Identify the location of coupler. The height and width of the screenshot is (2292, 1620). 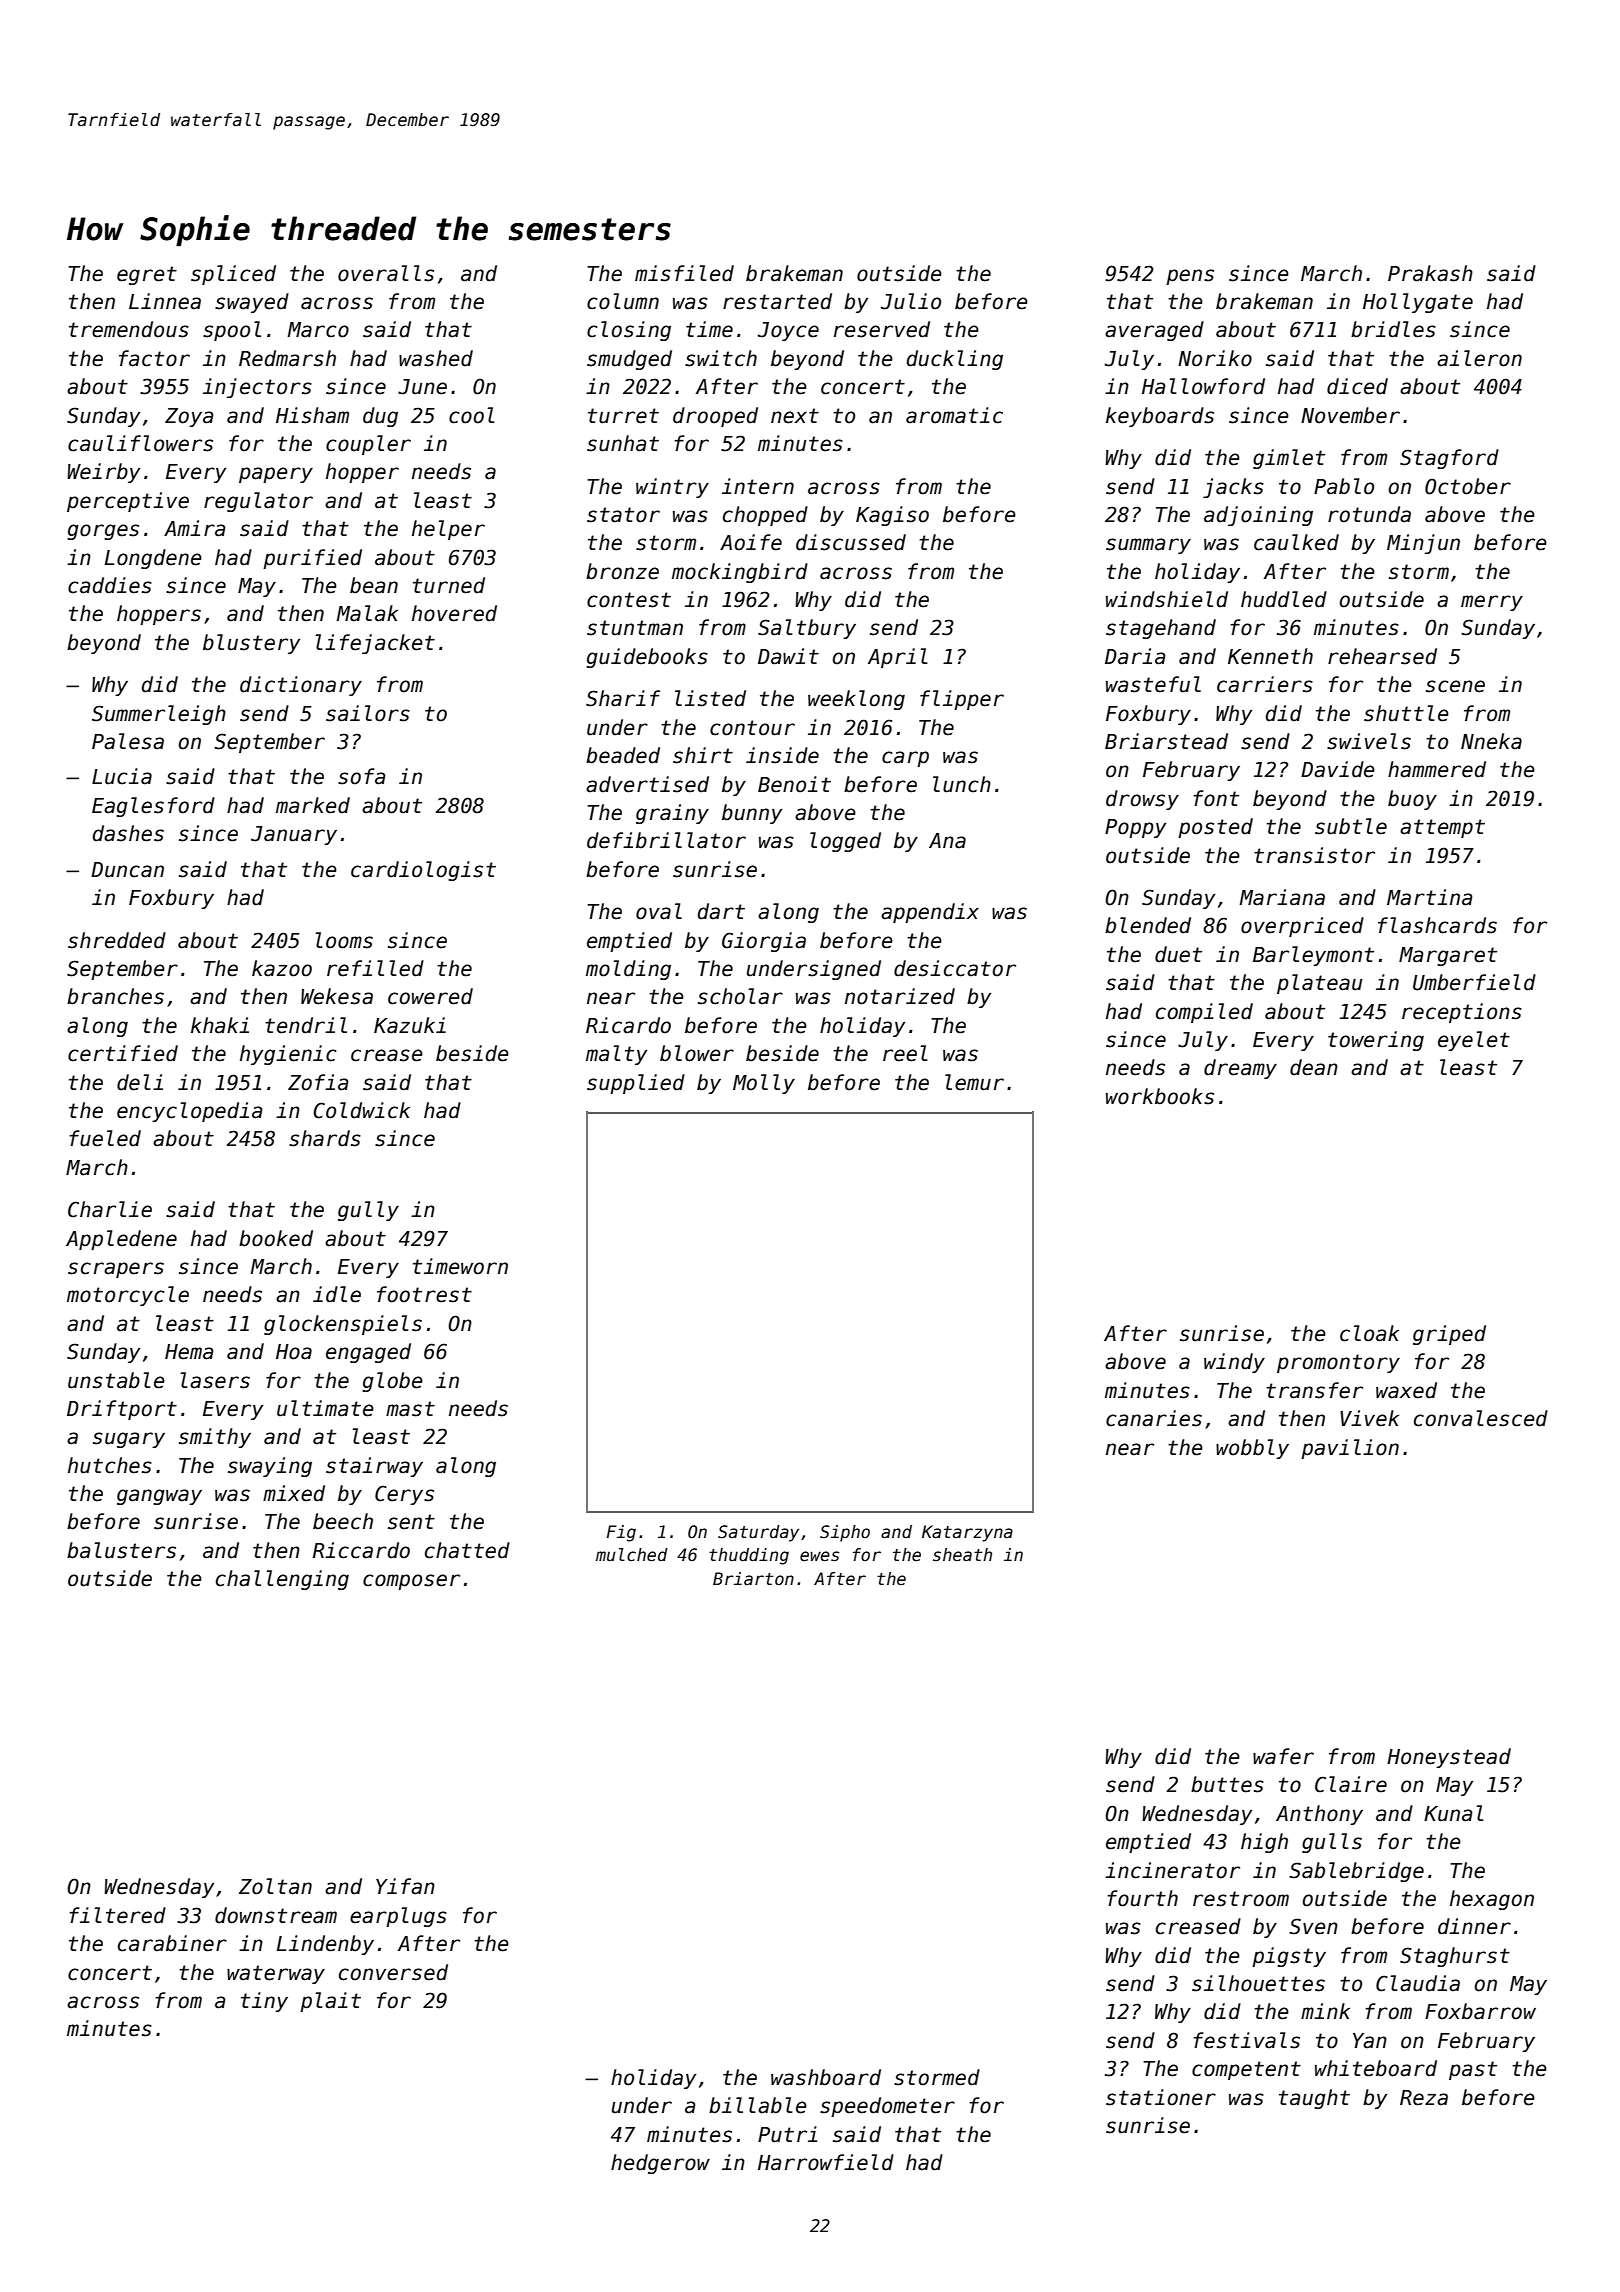
(368, 445).
